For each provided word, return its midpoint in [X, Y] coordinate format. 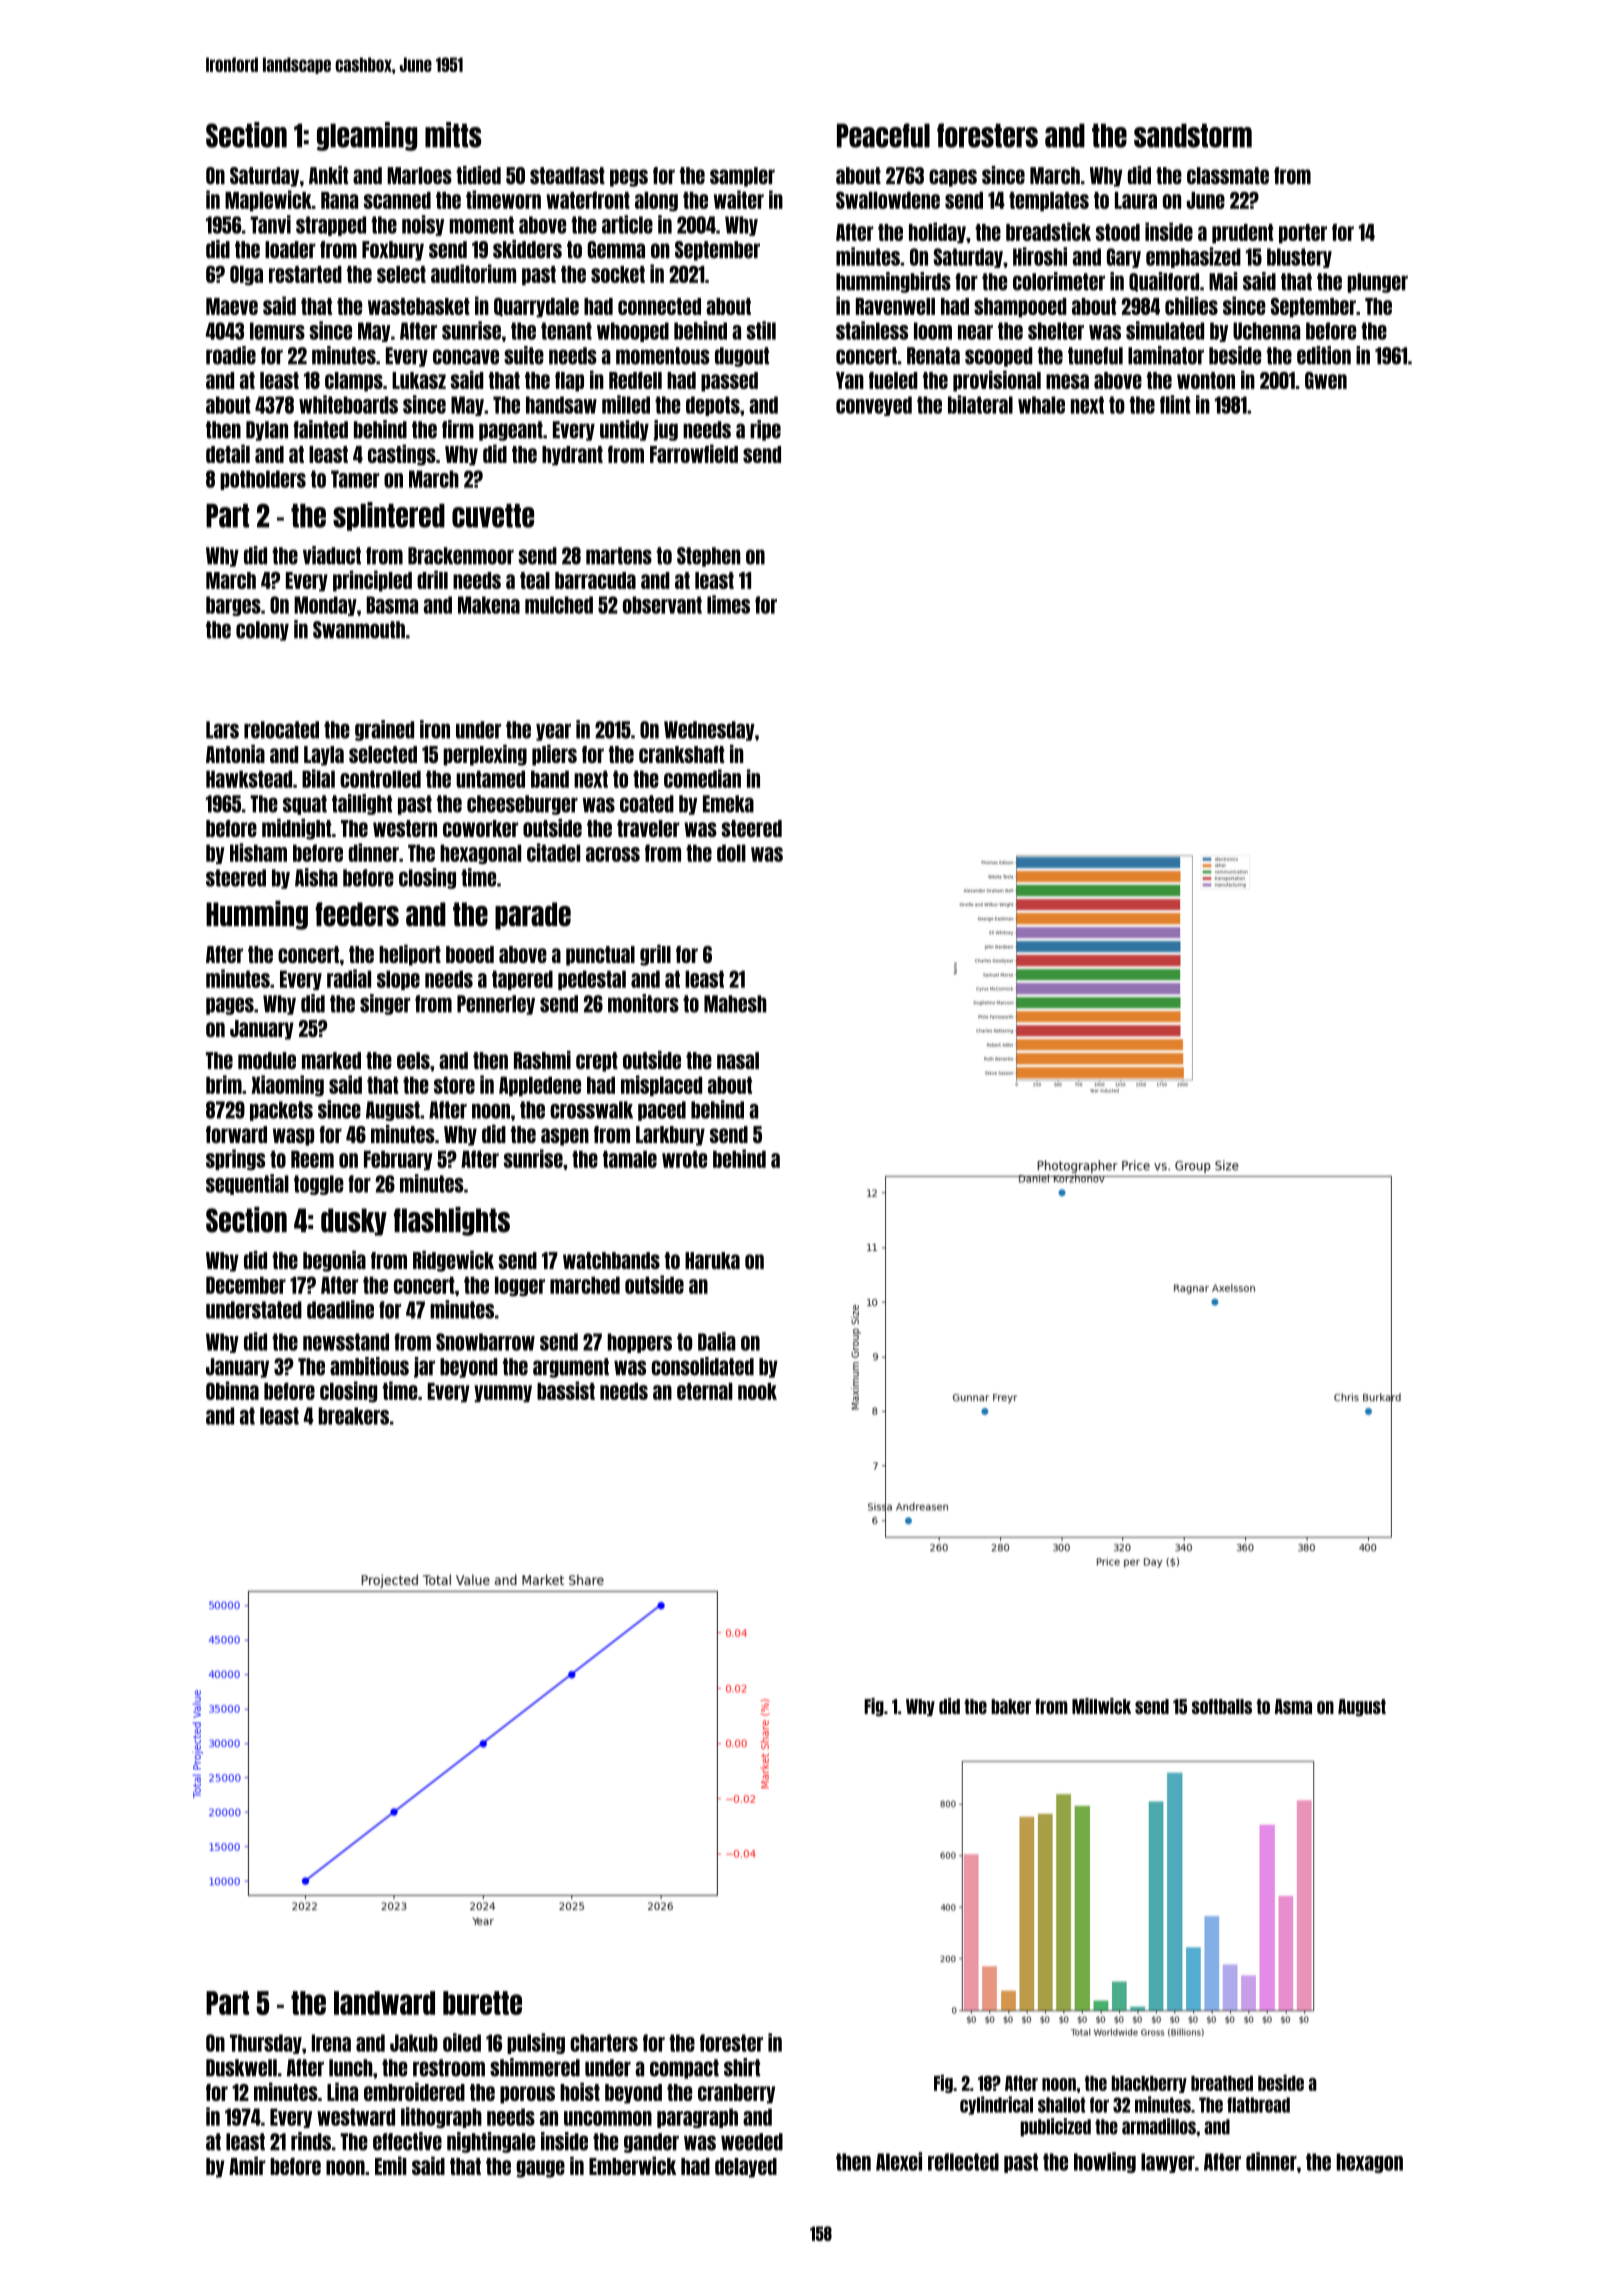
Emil [391, 2165]
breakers [353, 1416]
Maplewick [268, 200]
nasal [738, 1060]
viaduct [332, 555]
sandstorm [1193, 135]
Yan [850, 380]
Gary [1124, 258]
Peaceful [883, 135]
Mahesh [735, 1004]
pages [230, 1006]
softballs [1222, 1706]
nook [757, 1391]
